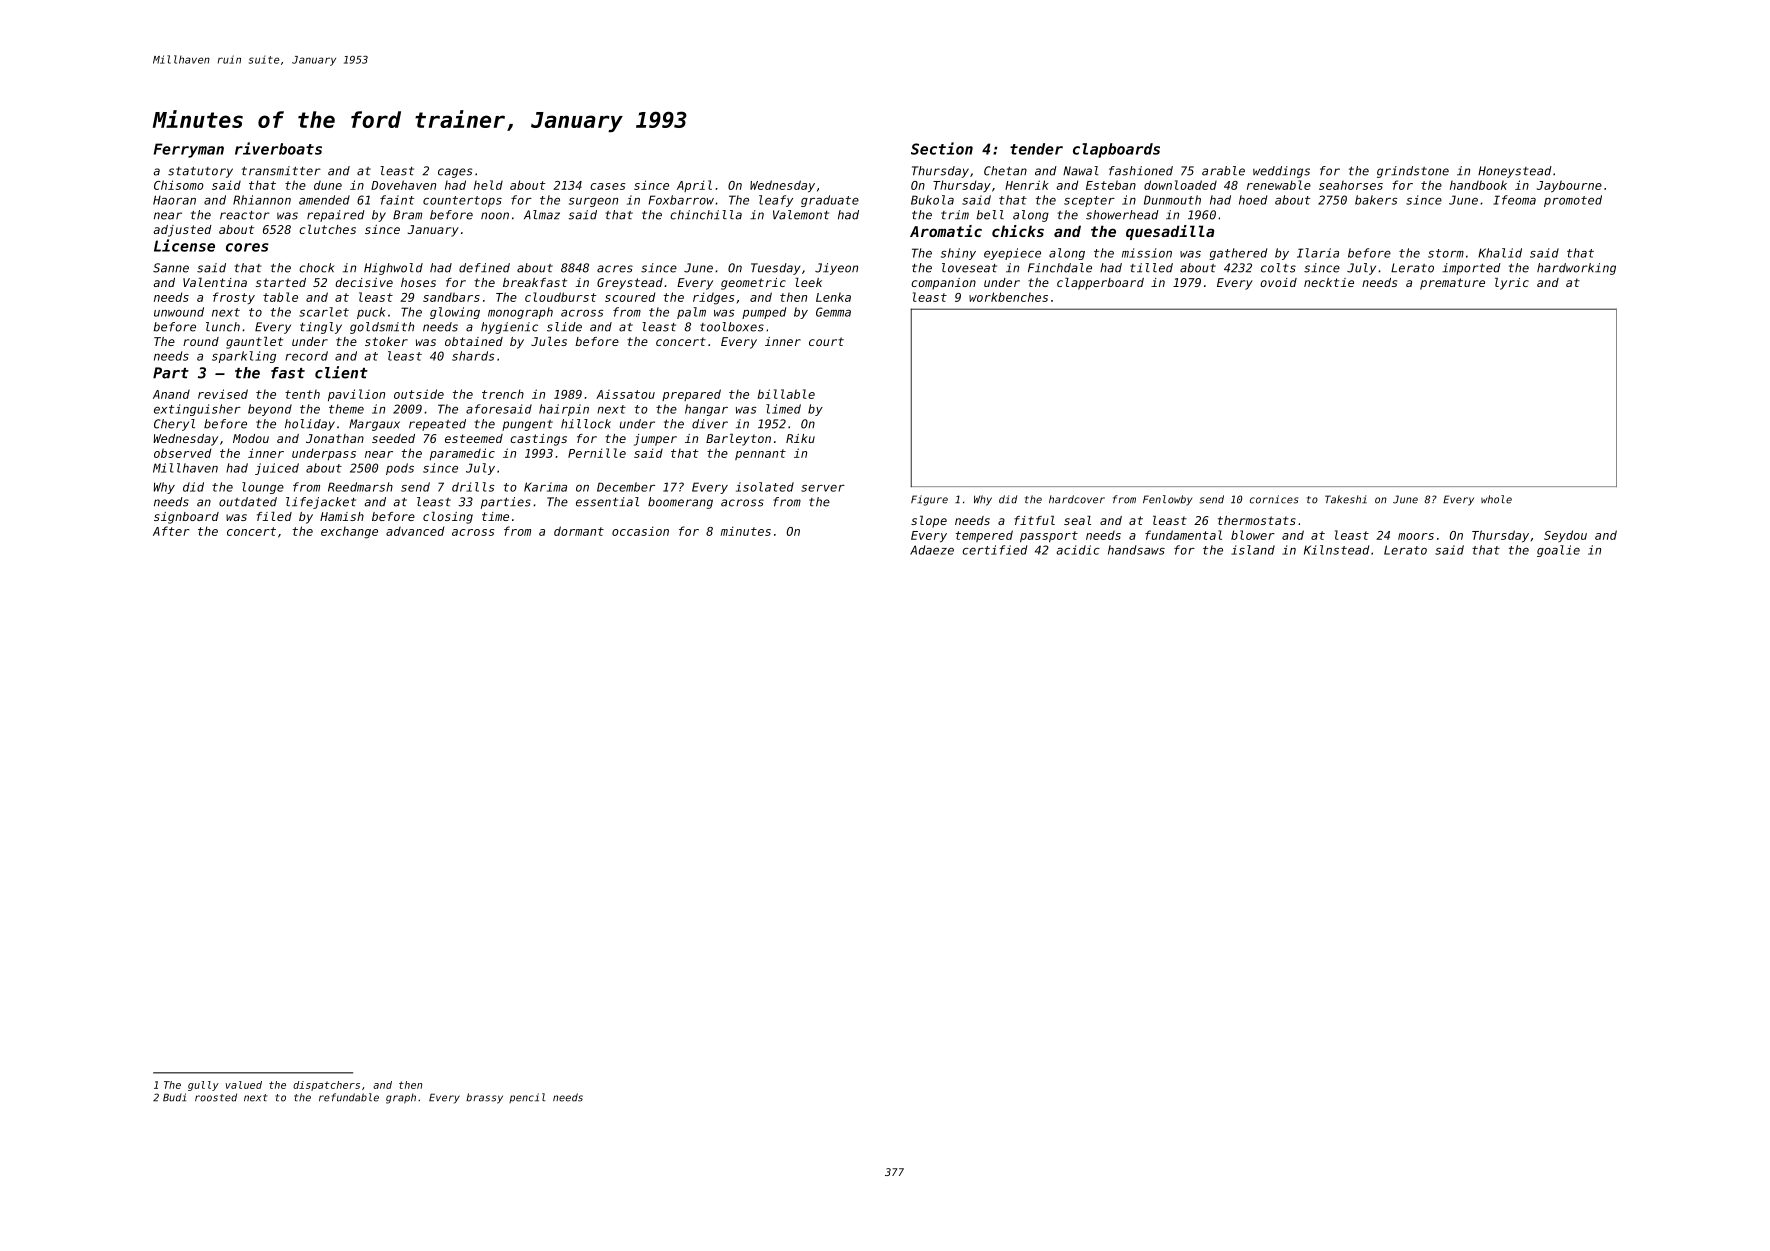  What do you see at coordinates (171, 531) in the screenshot?
I see `After` at bounding box center [171, 531].
